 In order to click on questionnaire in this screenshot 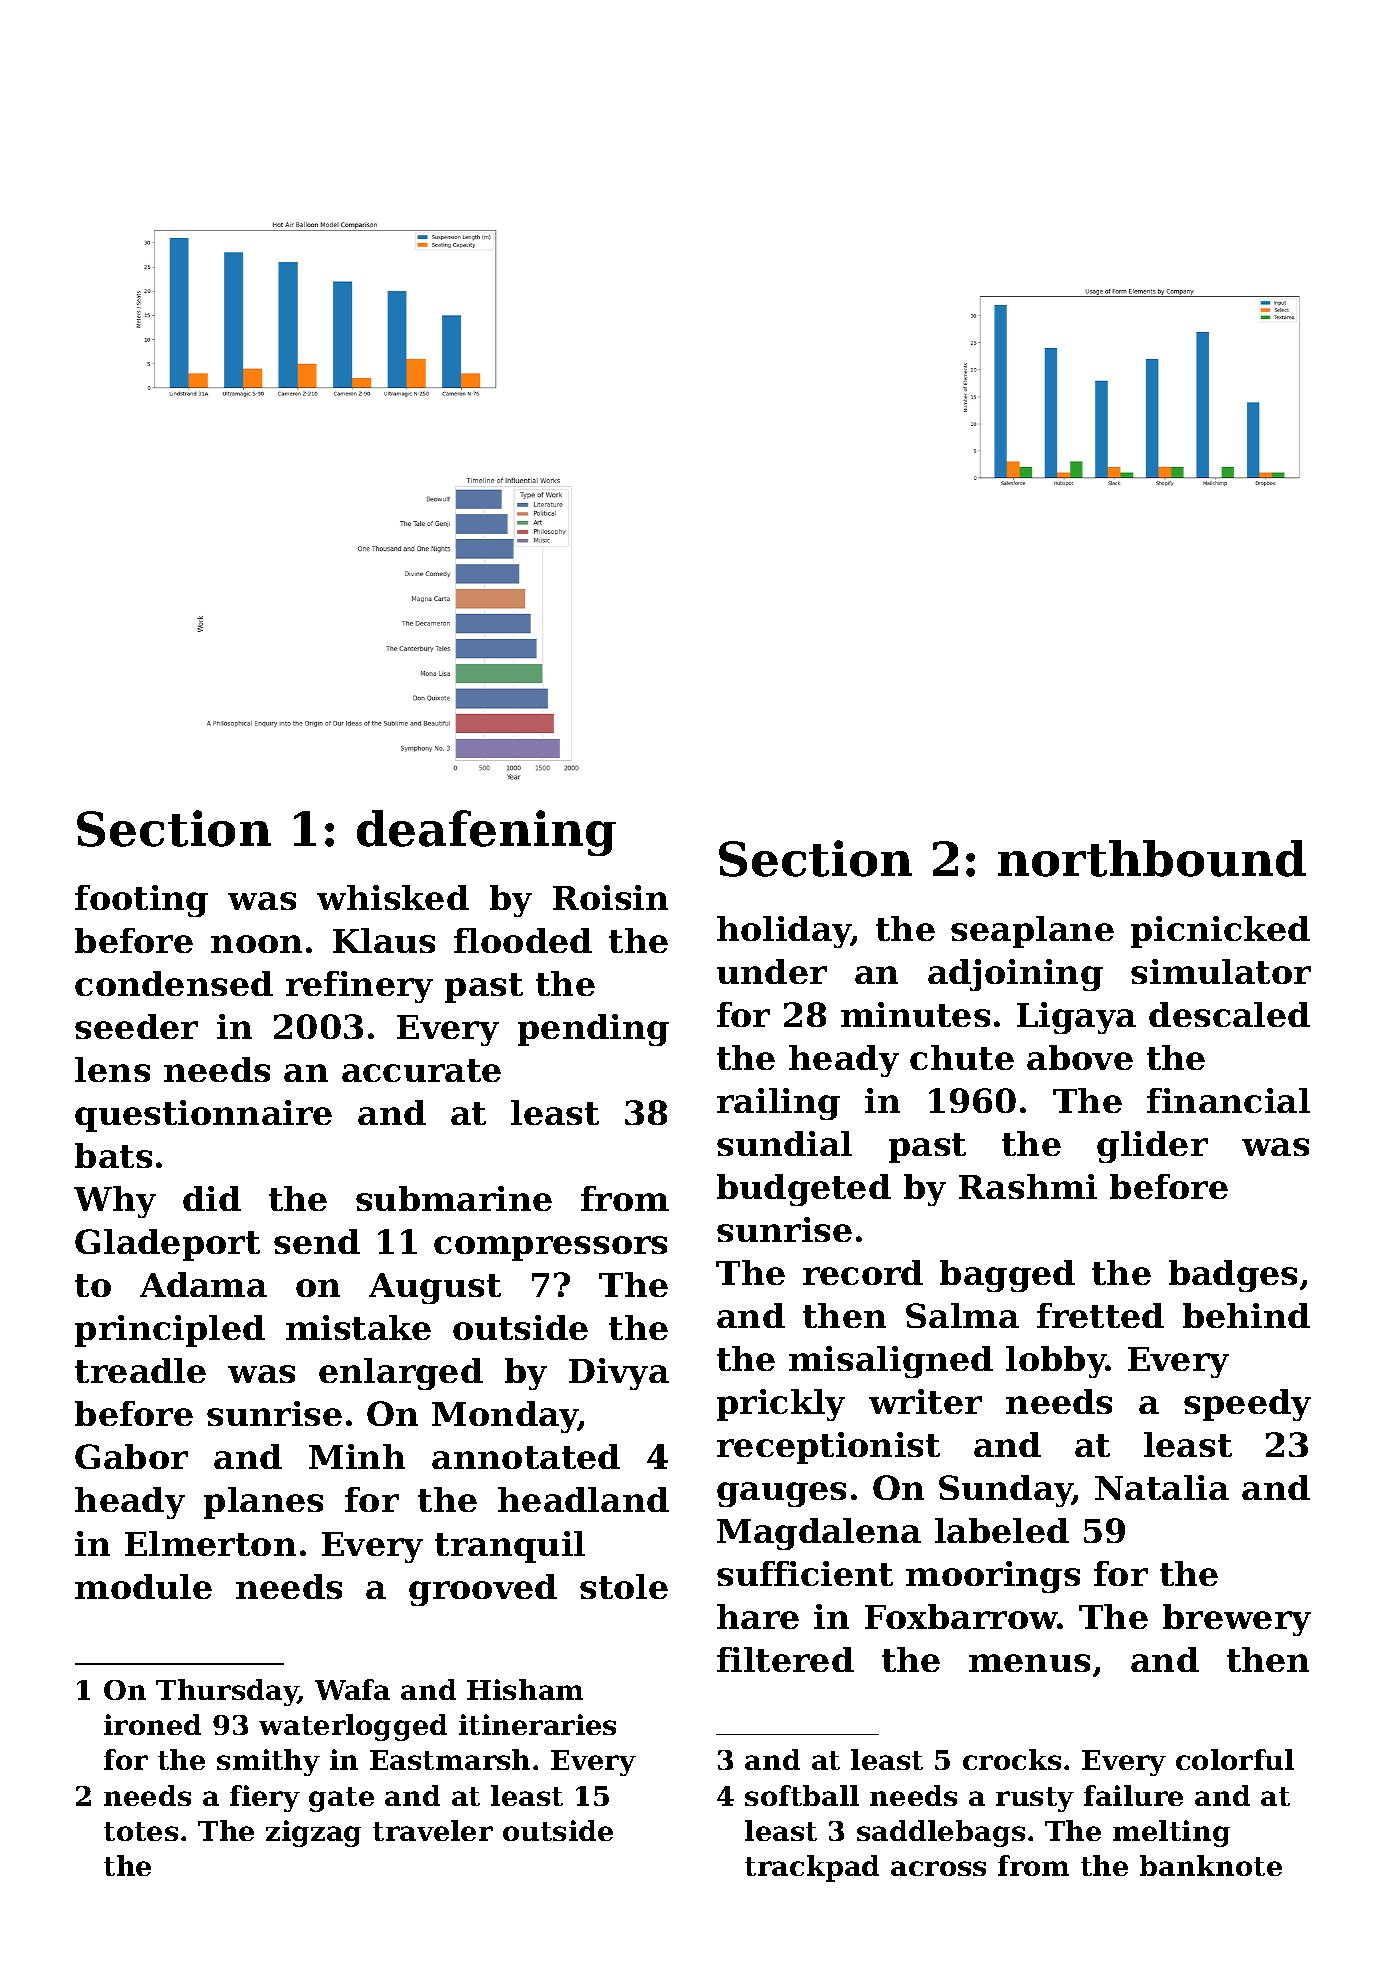, I will do `click(203, 1116)`.
